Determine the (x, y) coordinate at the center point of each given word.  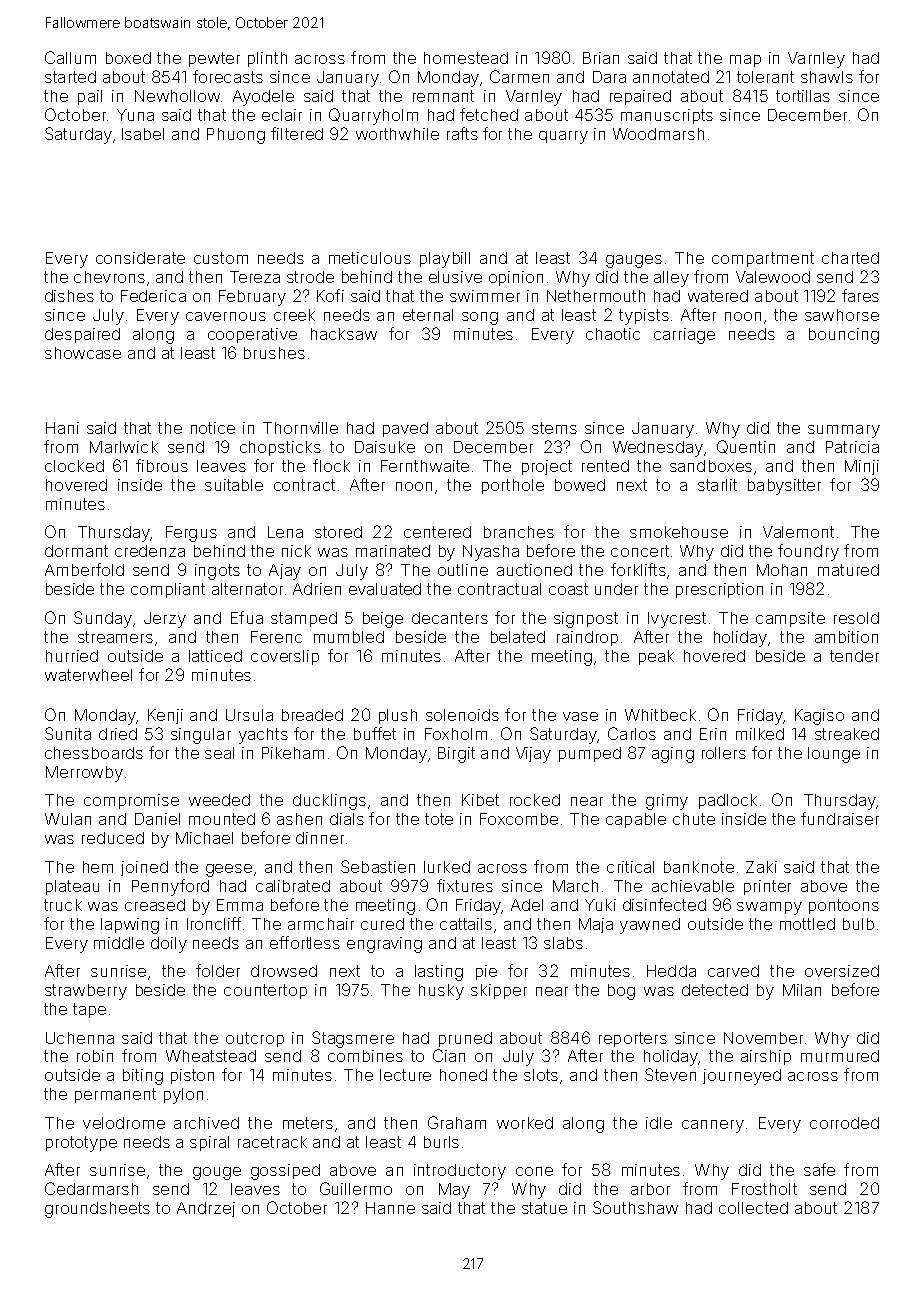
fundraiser (840, 818)
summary (844, 431)
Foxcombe (519, 819)
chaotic (613, 334)
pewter (214, 59)
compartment (763, 259)
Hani (62, 428)
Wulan (68, 819)
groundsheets (97, 1210)
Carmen (519, 76)
